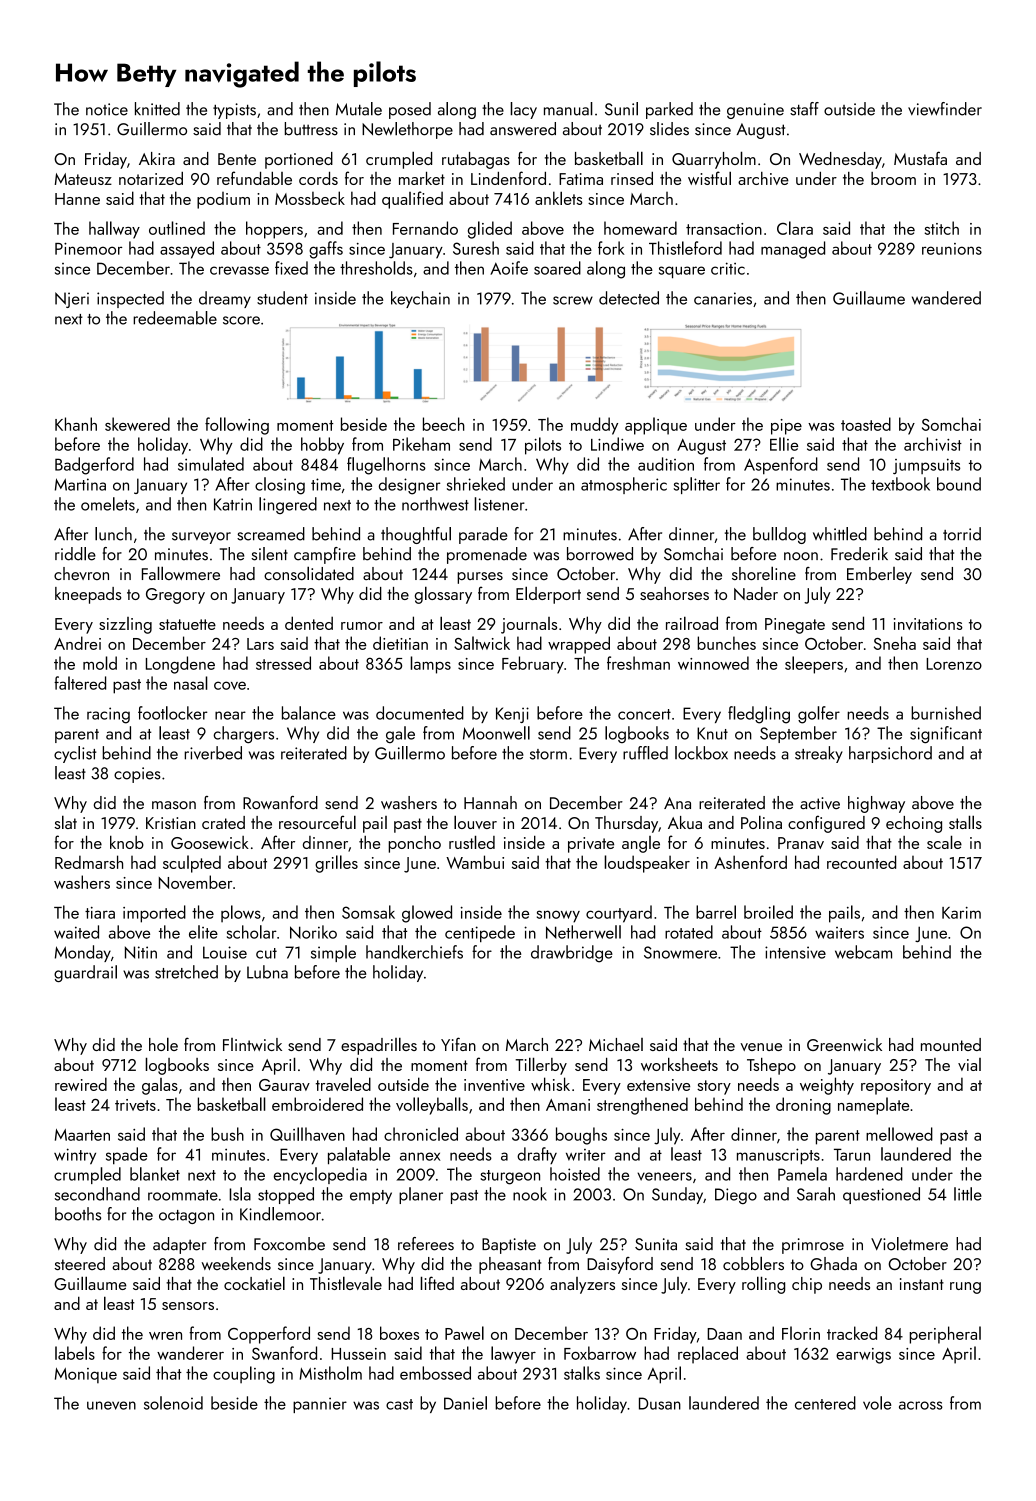 The width and height of the screenshot is (1036, 1501). What do you see at coordinates (274, 230) in the screenshot?
I see `hoppers` at bounding box center [274, 230].
